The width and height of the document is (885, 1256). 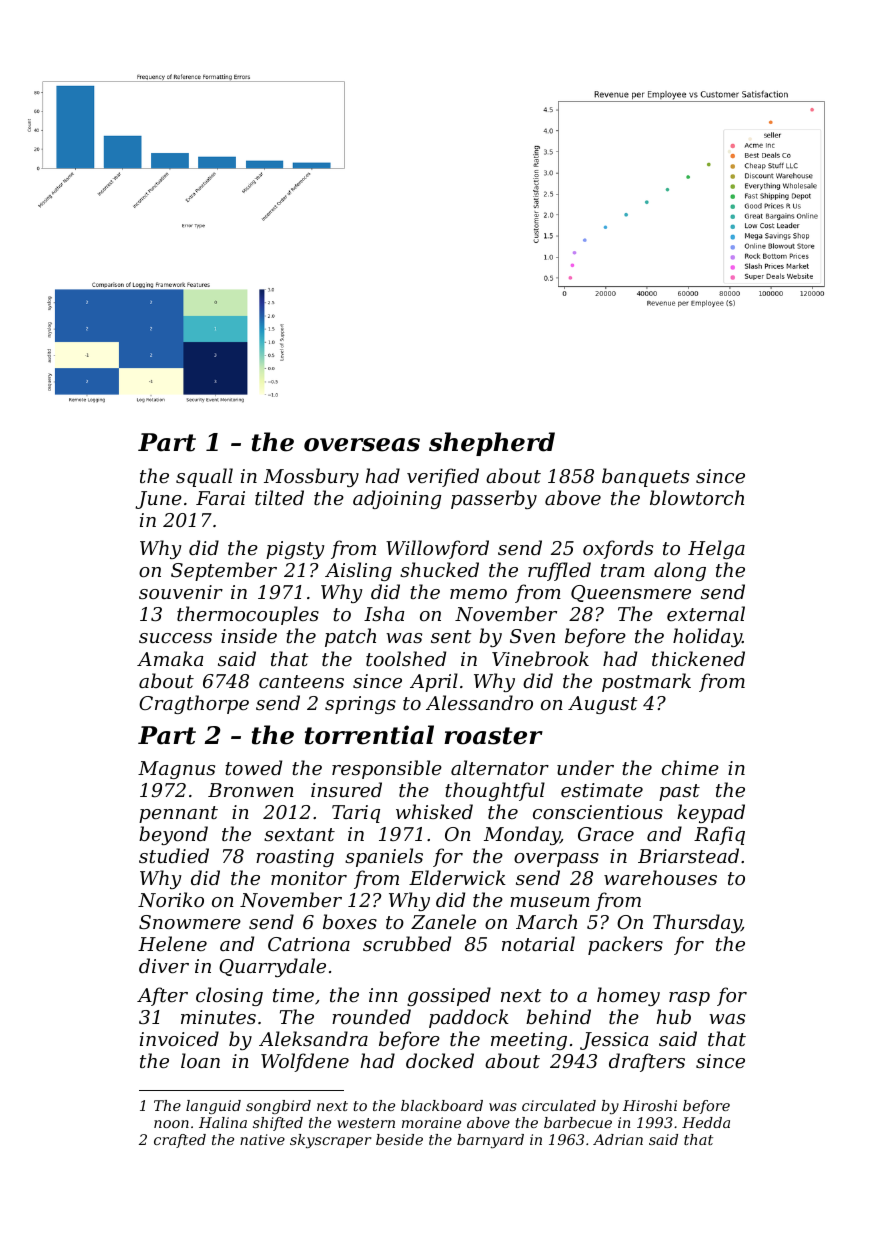 I want to click on blowtorch, so click(x=697, y=497).
